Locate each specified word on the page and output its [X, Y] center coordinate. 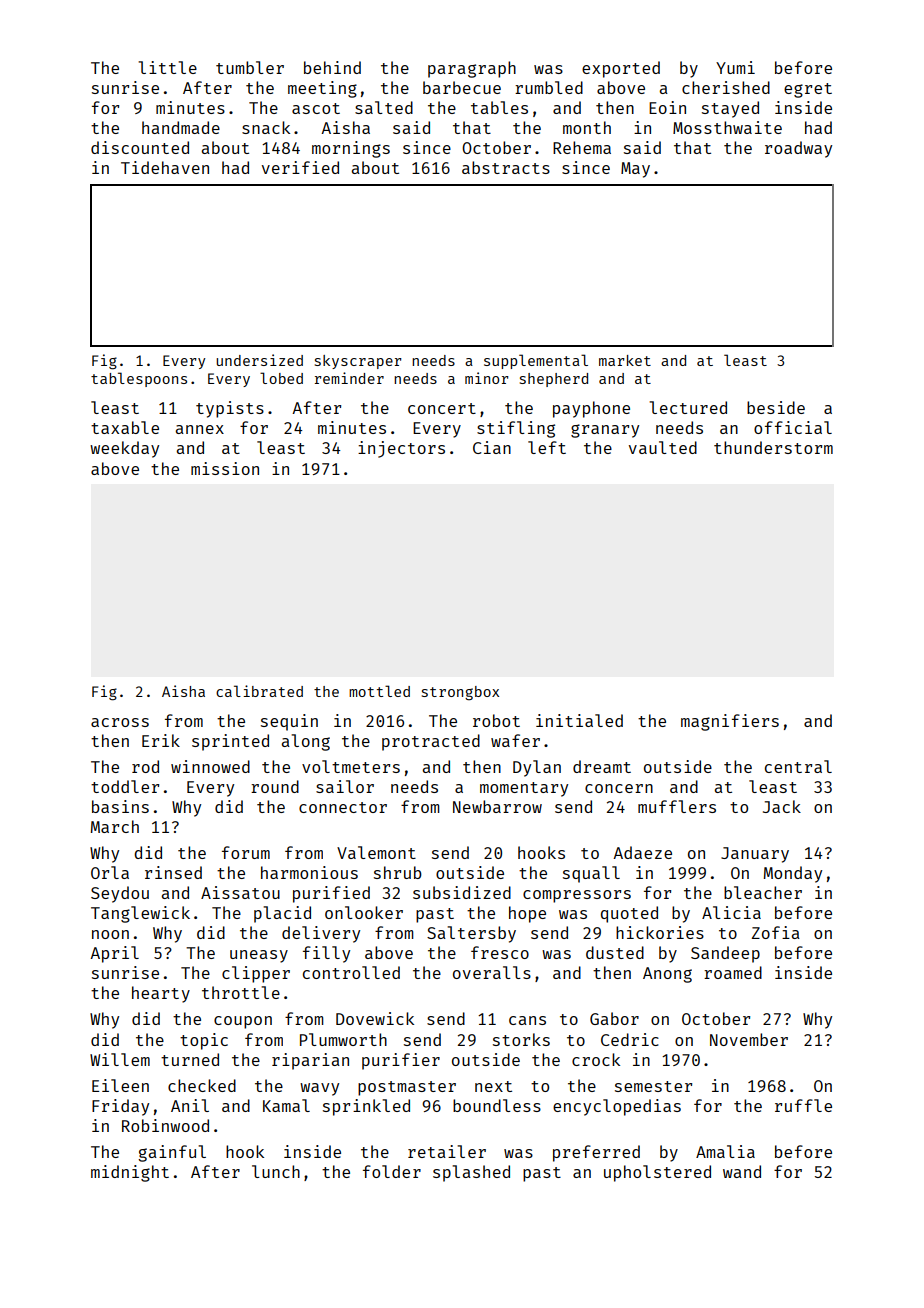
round [275, 786]
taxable [125, 427]
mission [225, 468]
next [493, 1086]
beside [776, 407]
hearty [161, 994]
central [798, 766]
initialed [579, 720]
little [167, 67]
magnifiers [730, 722]
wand [742, 1171]
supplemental [536, 361]
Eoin [667, 107]
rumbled [549, 87]
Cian [492, 447]
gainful [172, 1153]
